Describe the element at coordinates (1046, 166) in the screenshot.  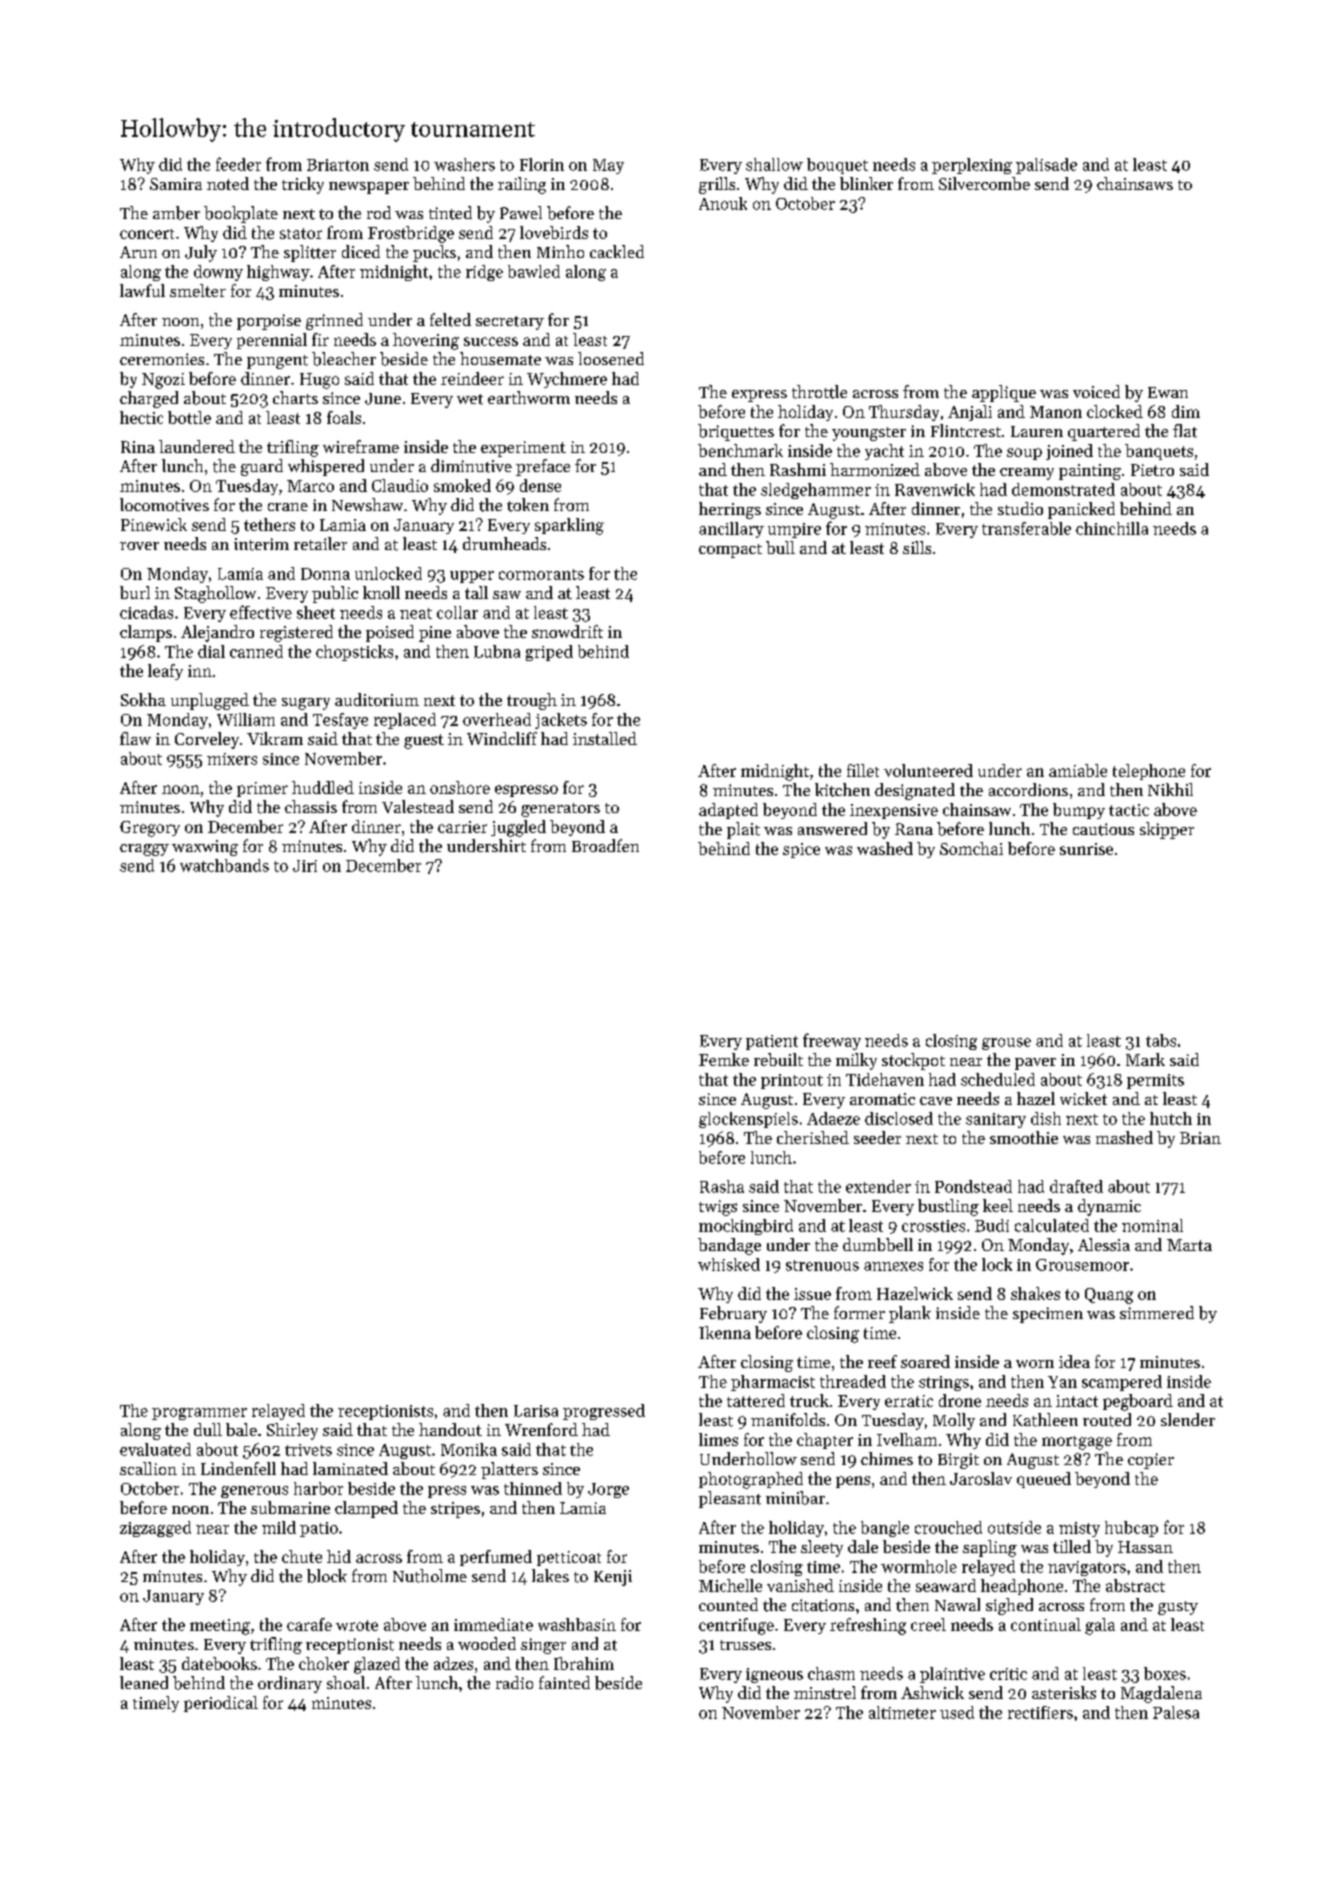
I see `palisade` at that location.
